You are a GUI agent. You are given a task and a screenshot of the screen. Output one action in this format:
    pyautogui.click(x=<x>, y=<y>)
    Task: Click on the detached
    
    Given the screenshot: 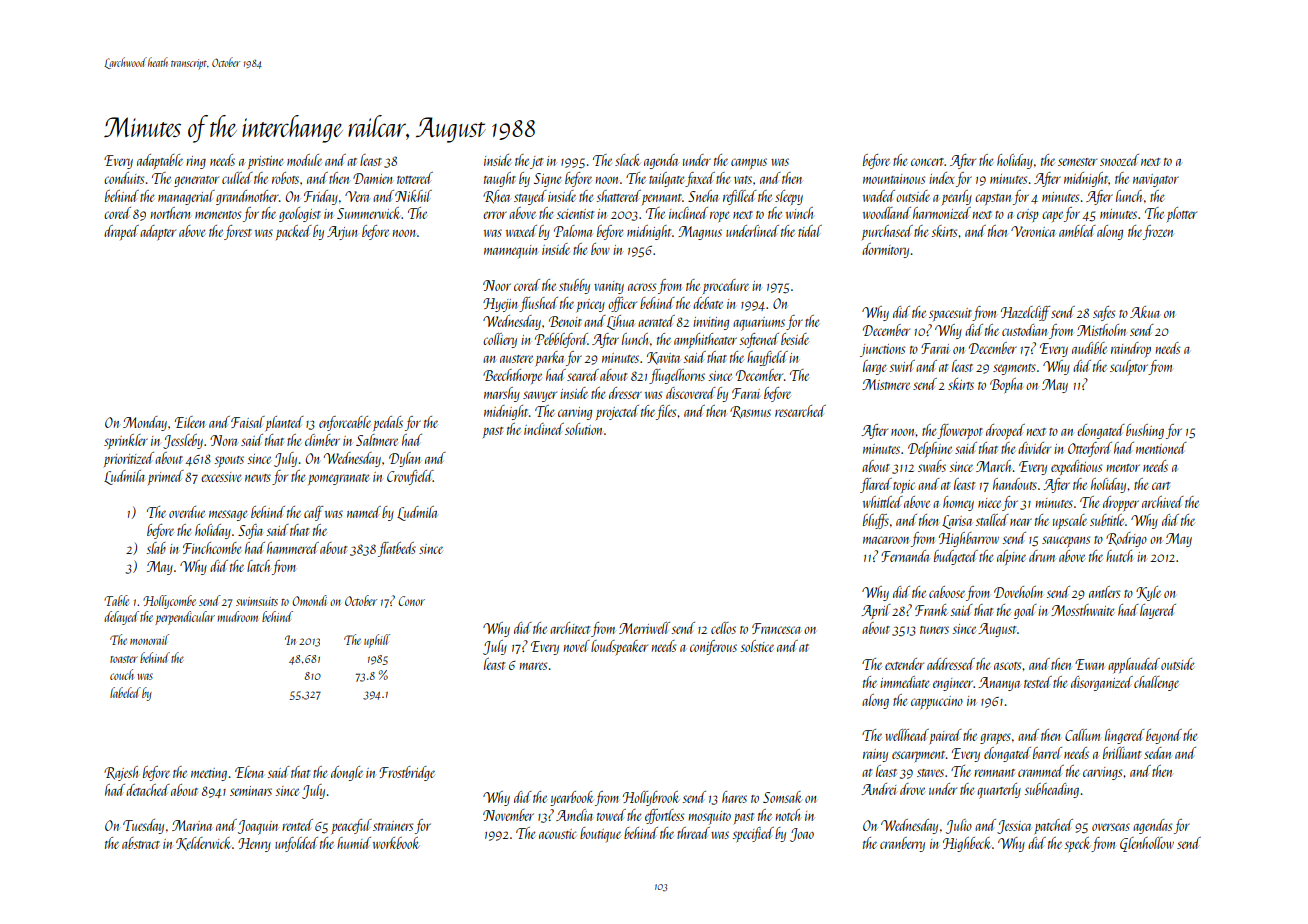 What is the action you would take?
    pyautogui.click(x=148, y=790)
